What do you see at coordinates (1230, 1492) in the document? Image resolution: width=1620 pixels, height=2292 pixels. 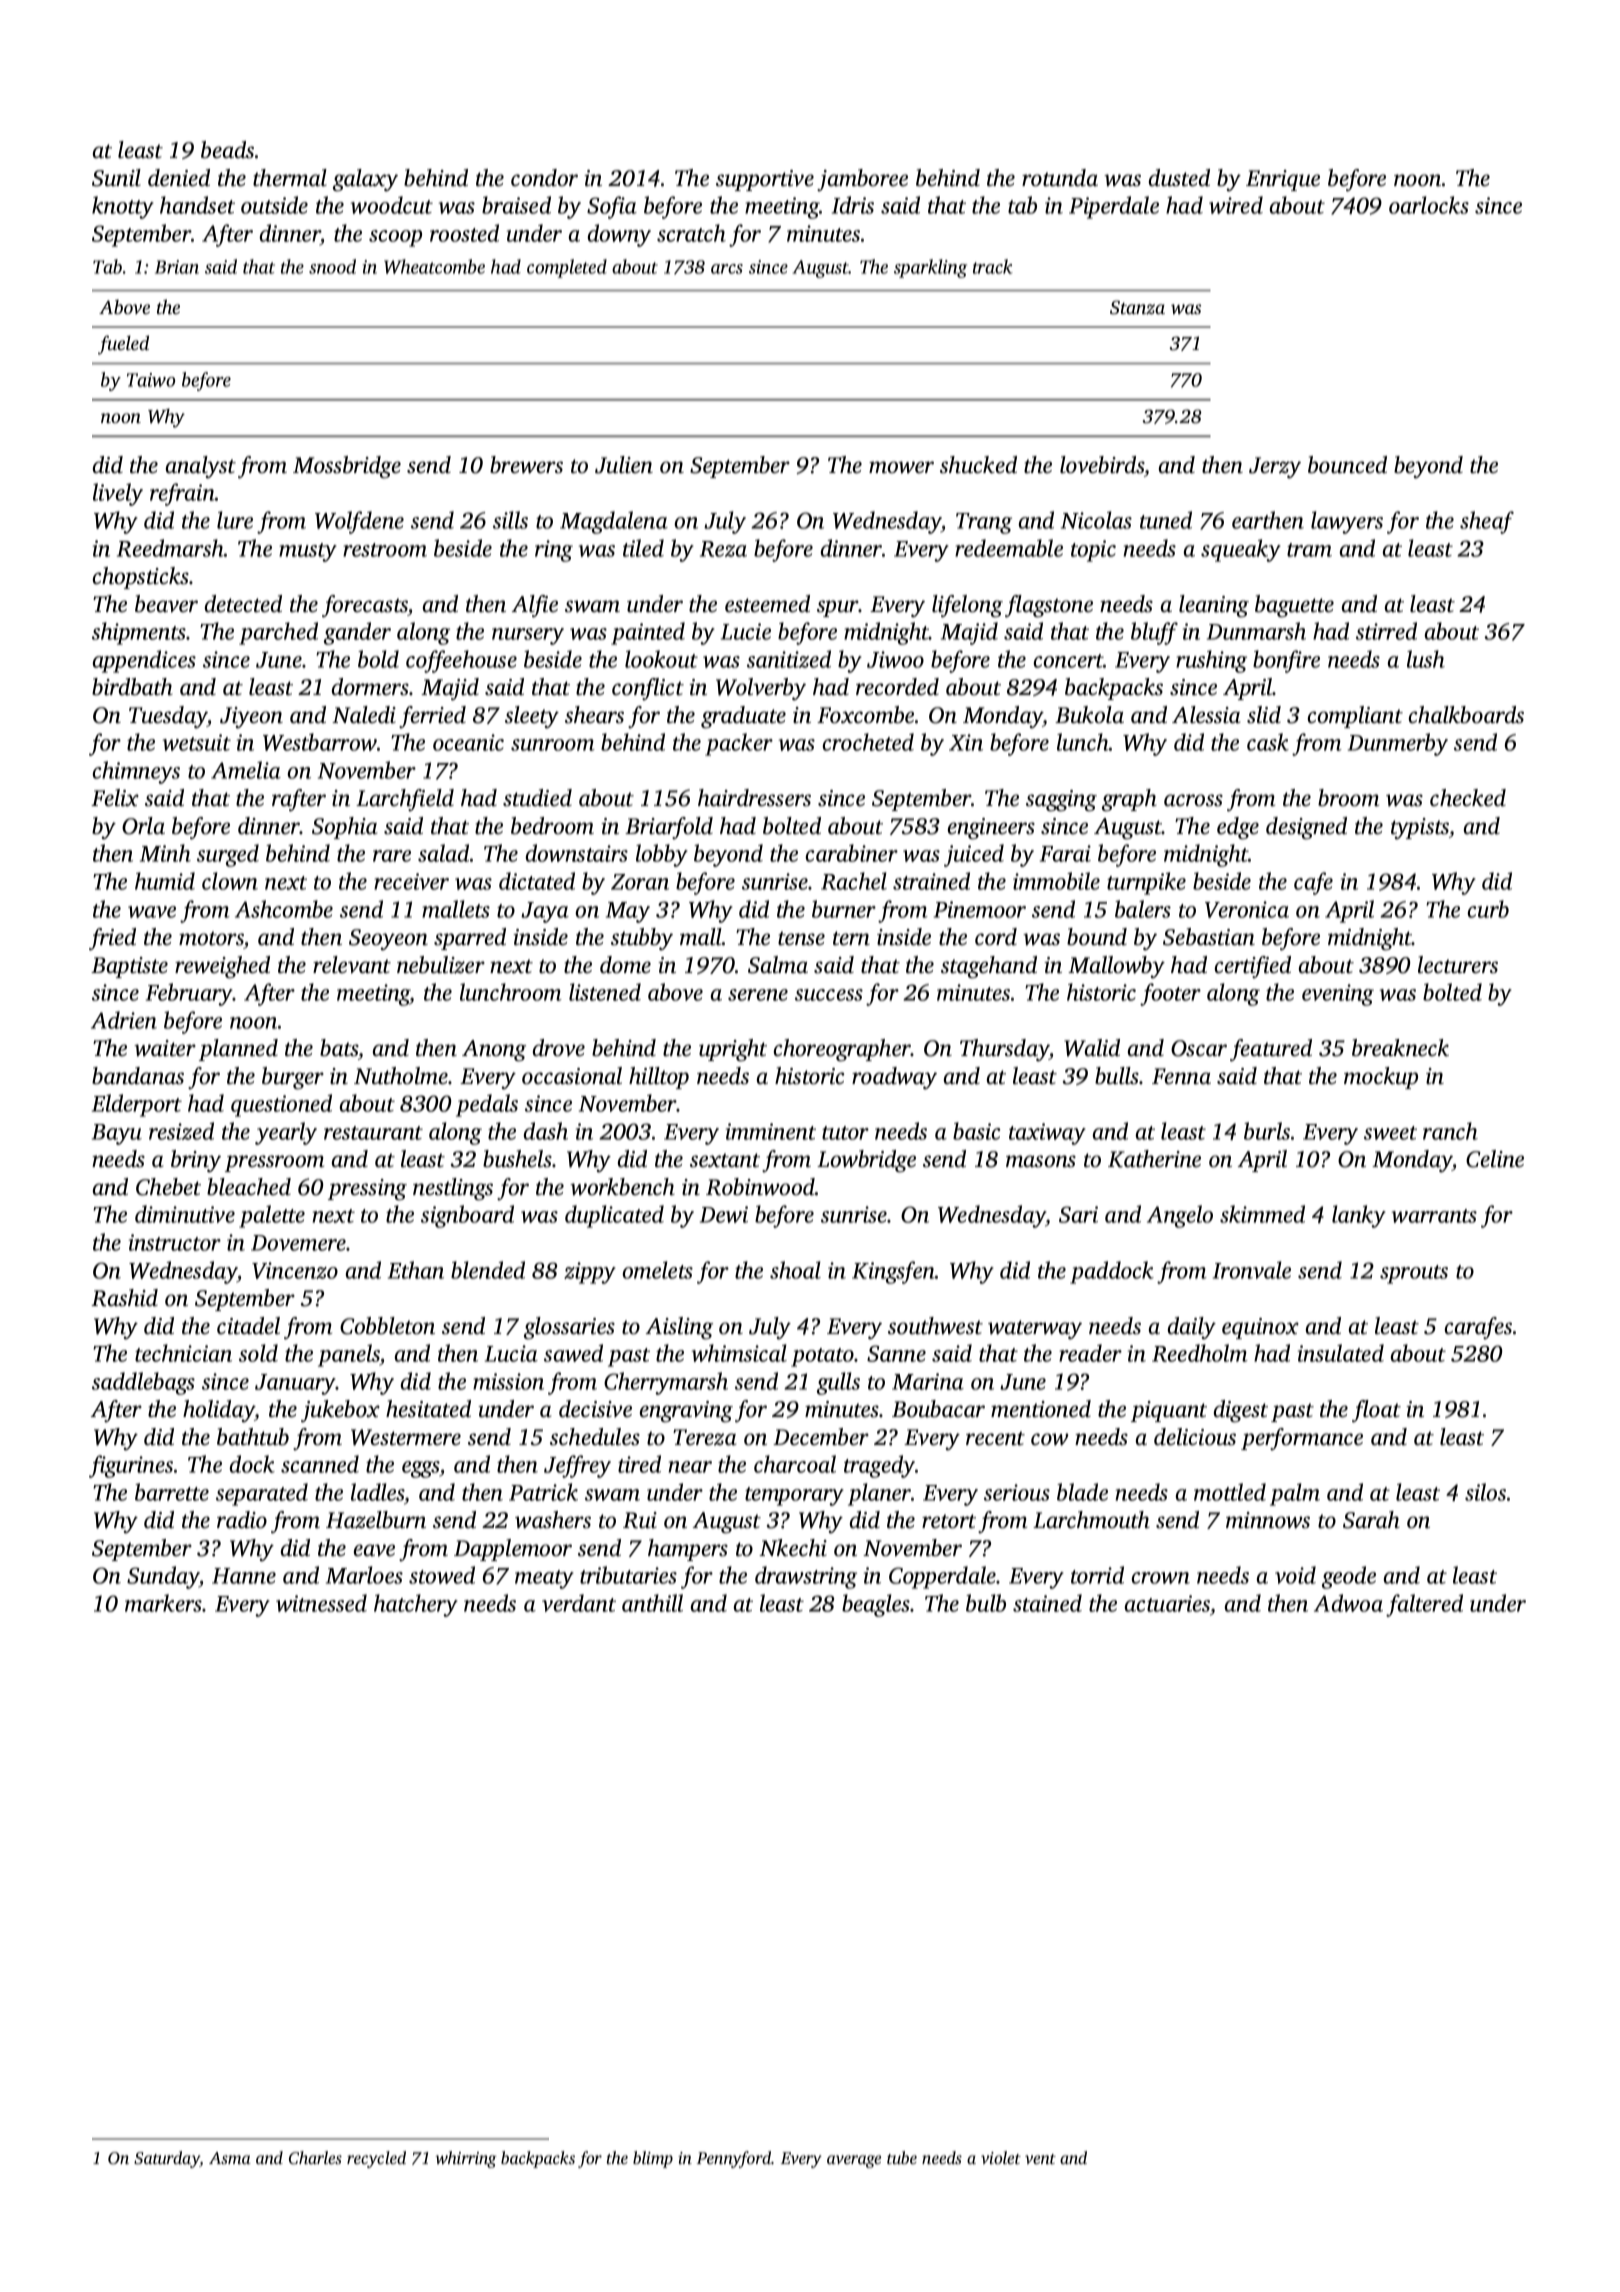 I see `mottled` at bounding box center [1230, 1492].
